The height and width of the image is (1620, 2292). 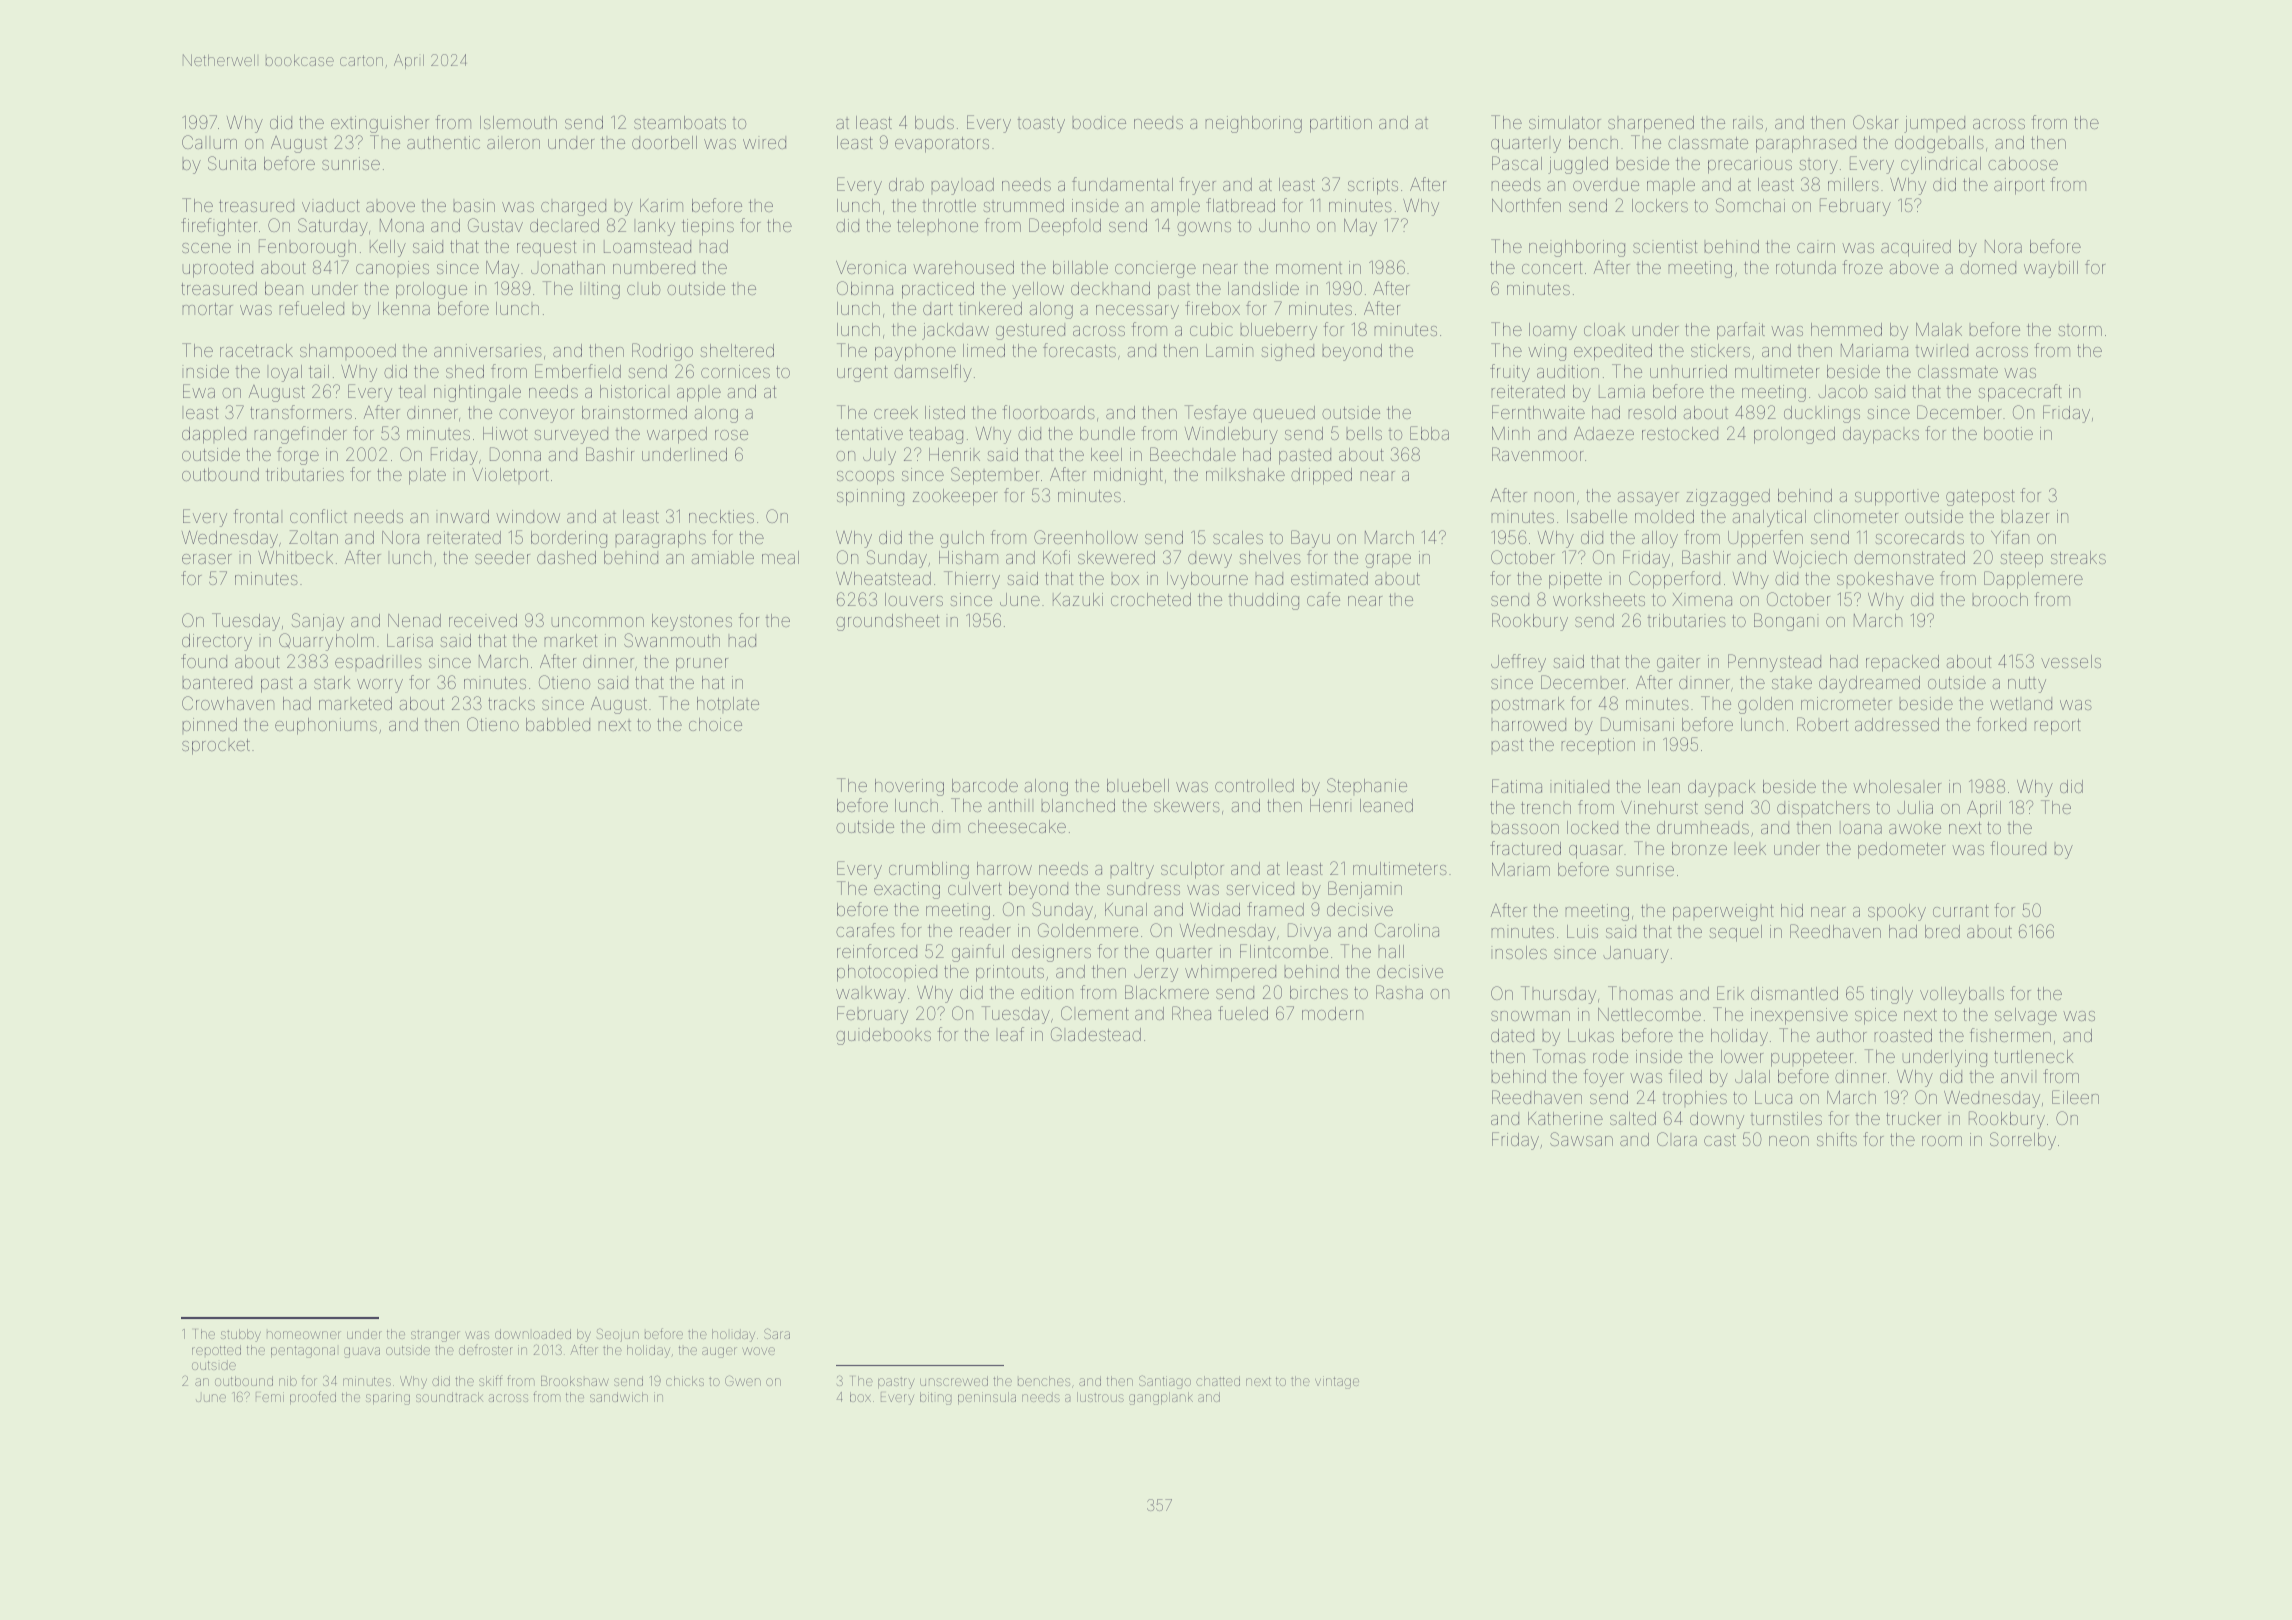 What do you see at coordinates (217, 682) in the image?
I see `bantered` at bounding box center [217, 682].
